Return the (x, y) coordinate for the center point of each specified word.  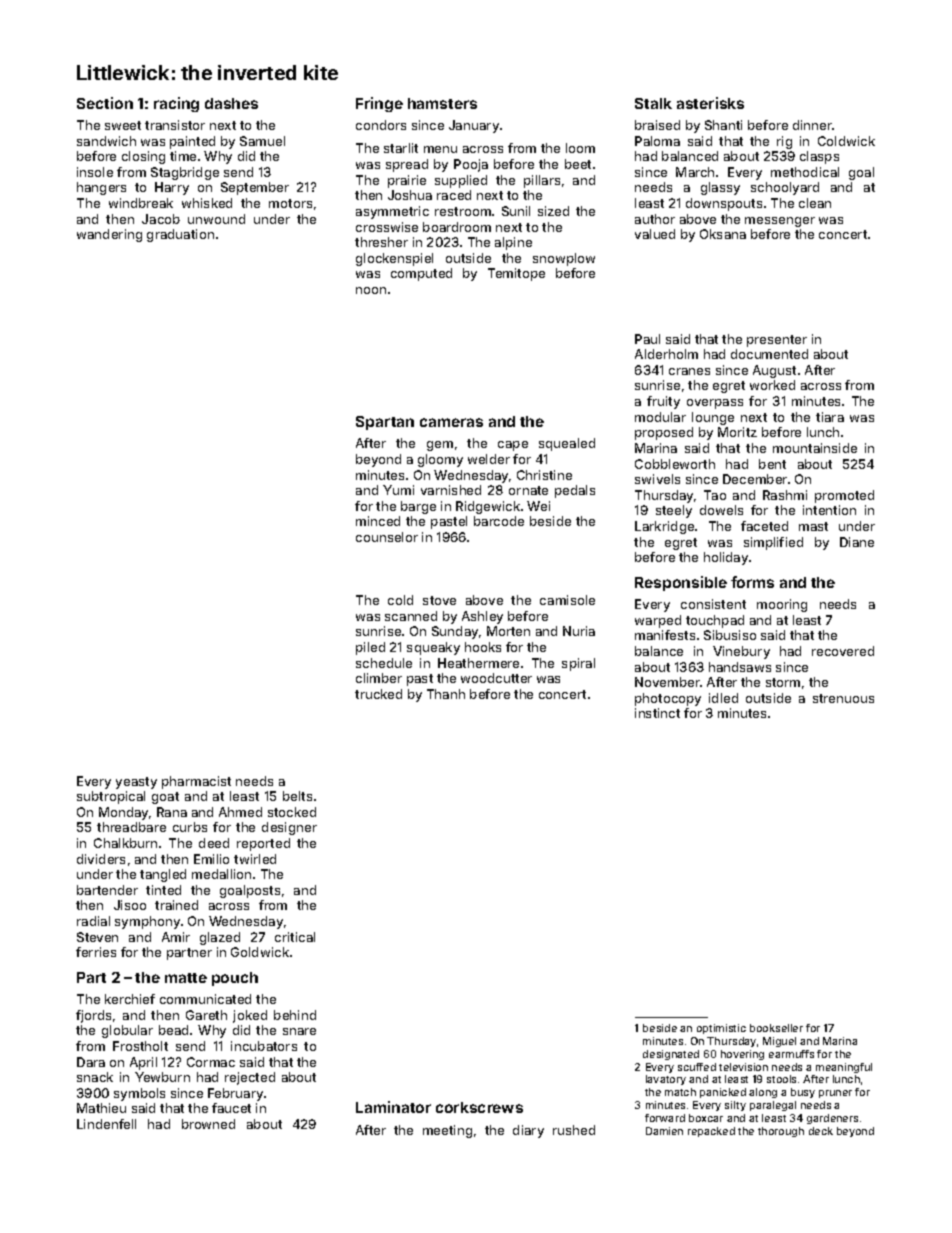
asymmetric (392, 212)
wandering (109, 235)
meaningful (844, 1068)
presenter (777, 341)
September (255, 188)
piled (370, 648)
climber (379, 678)
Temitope (516, 274)
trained (176, 905)
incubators (264, 1046)
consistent (713, 604)
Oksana (723, 234)
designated (671, 1055)
